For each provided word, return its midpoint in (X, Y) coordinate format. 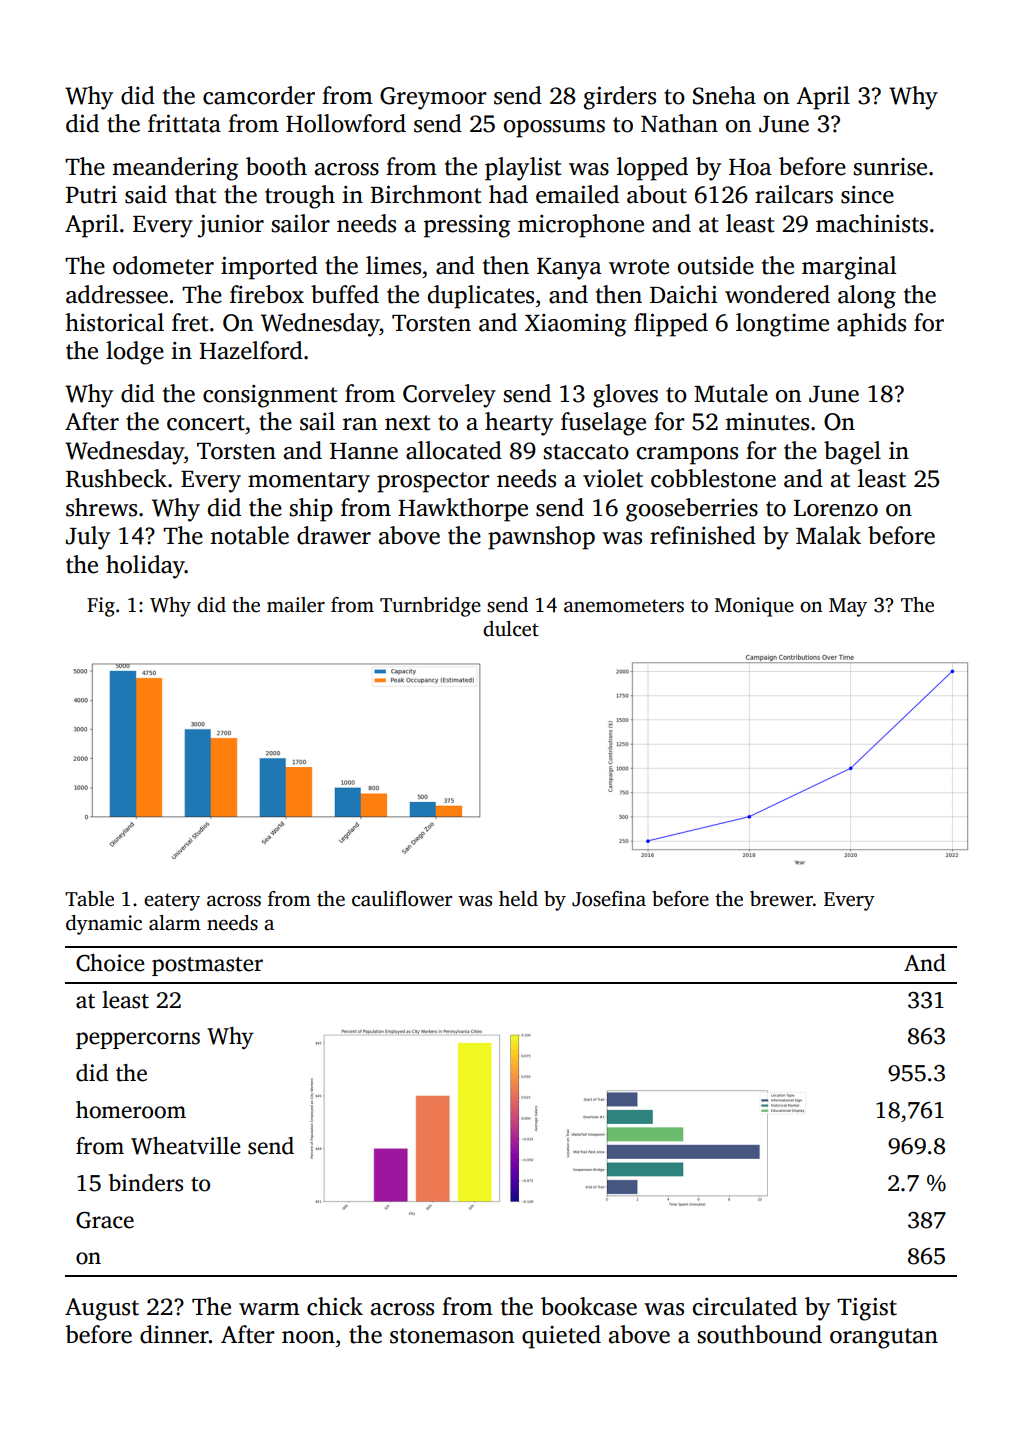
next (408, 423)
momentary (309, 482)
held (518, 899)
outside (716, 265)
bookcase (589, 1306)
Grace (105, 1220)
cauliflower (402, 899)
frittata (184, 123)
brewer (781, 899)
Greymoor (433, 98)
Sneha (724, 95)
